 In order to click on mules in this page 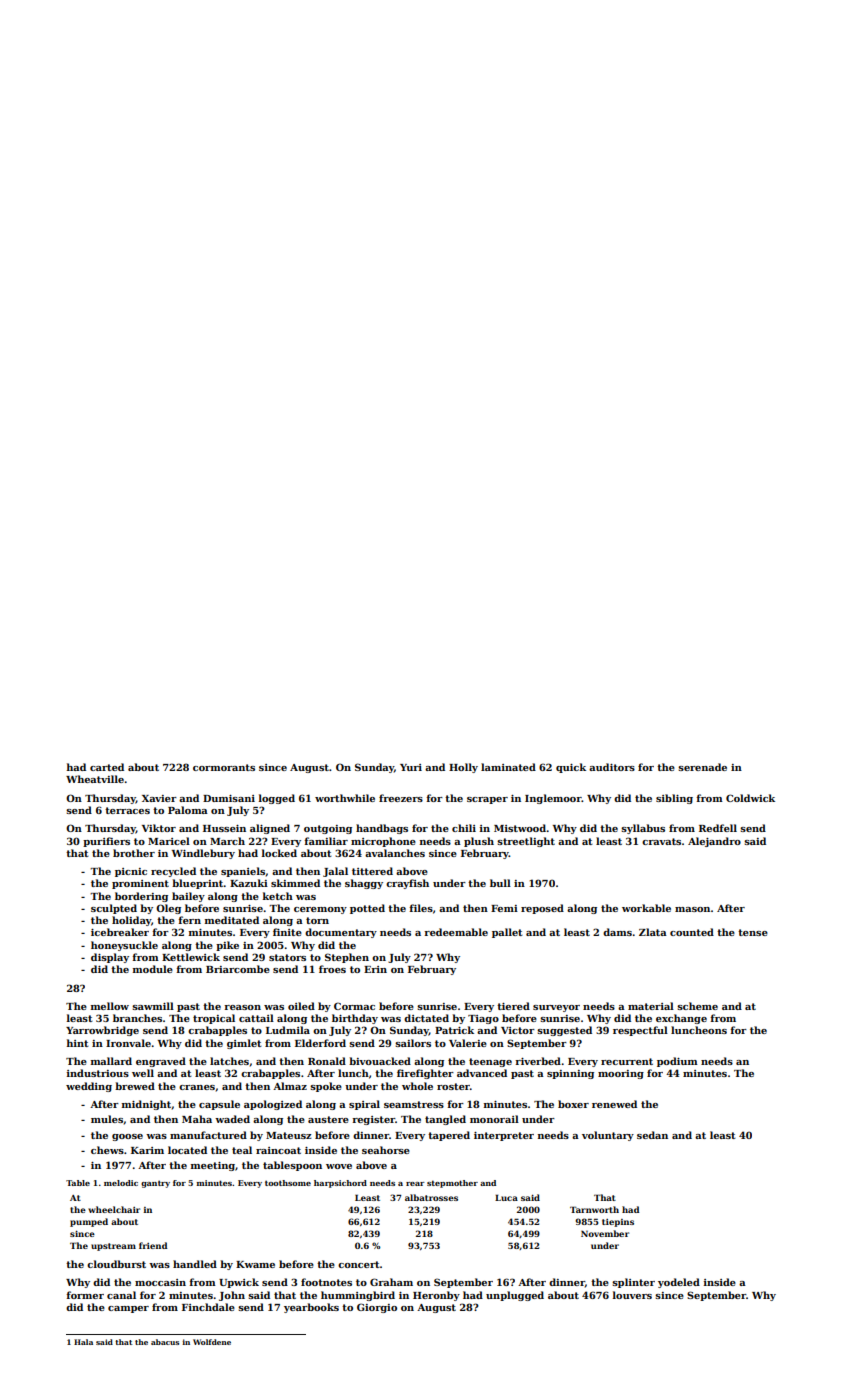, I will do `click(107, 1119)`.
